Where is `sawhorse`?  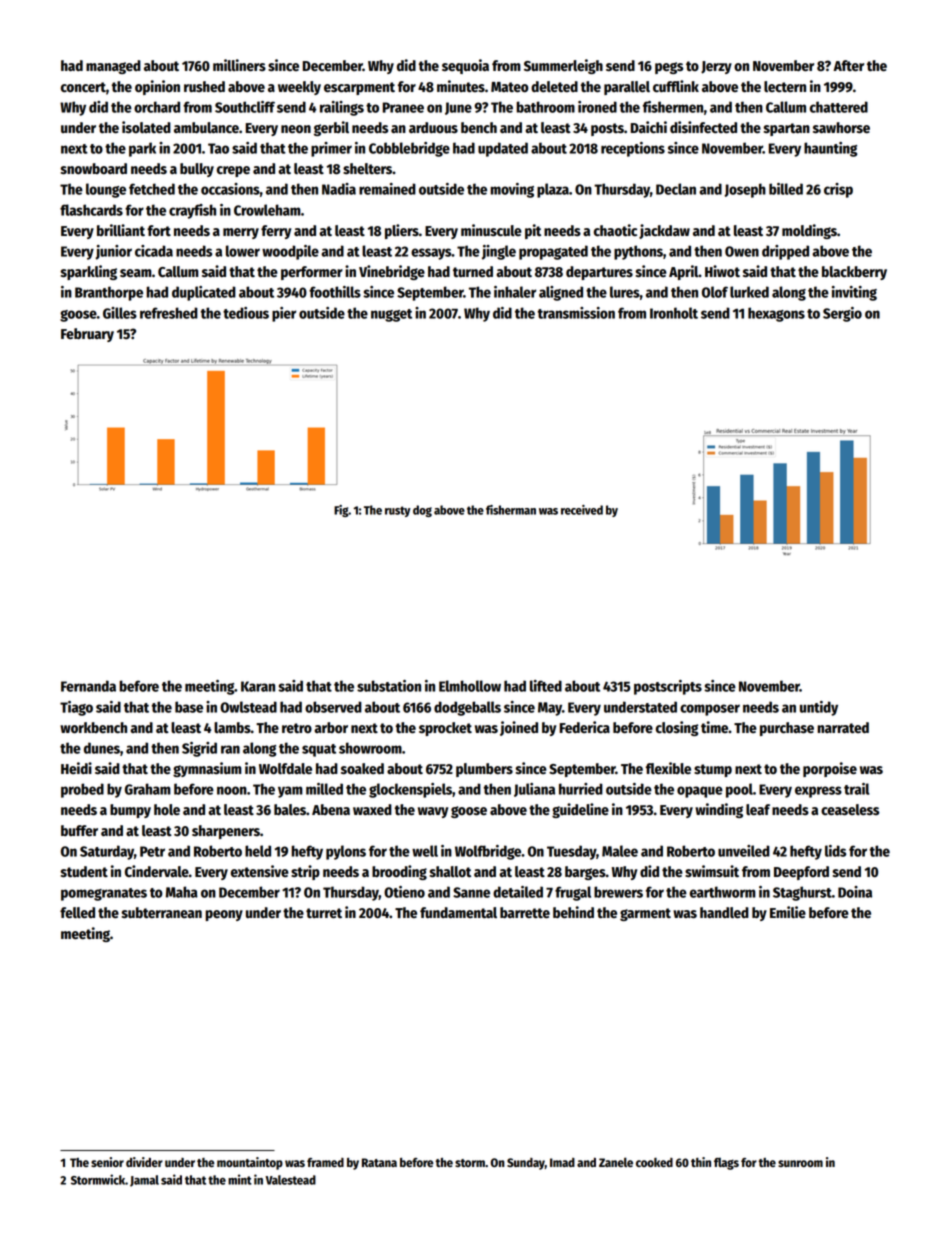 sawhorse is located at coordinates (841, 128).
